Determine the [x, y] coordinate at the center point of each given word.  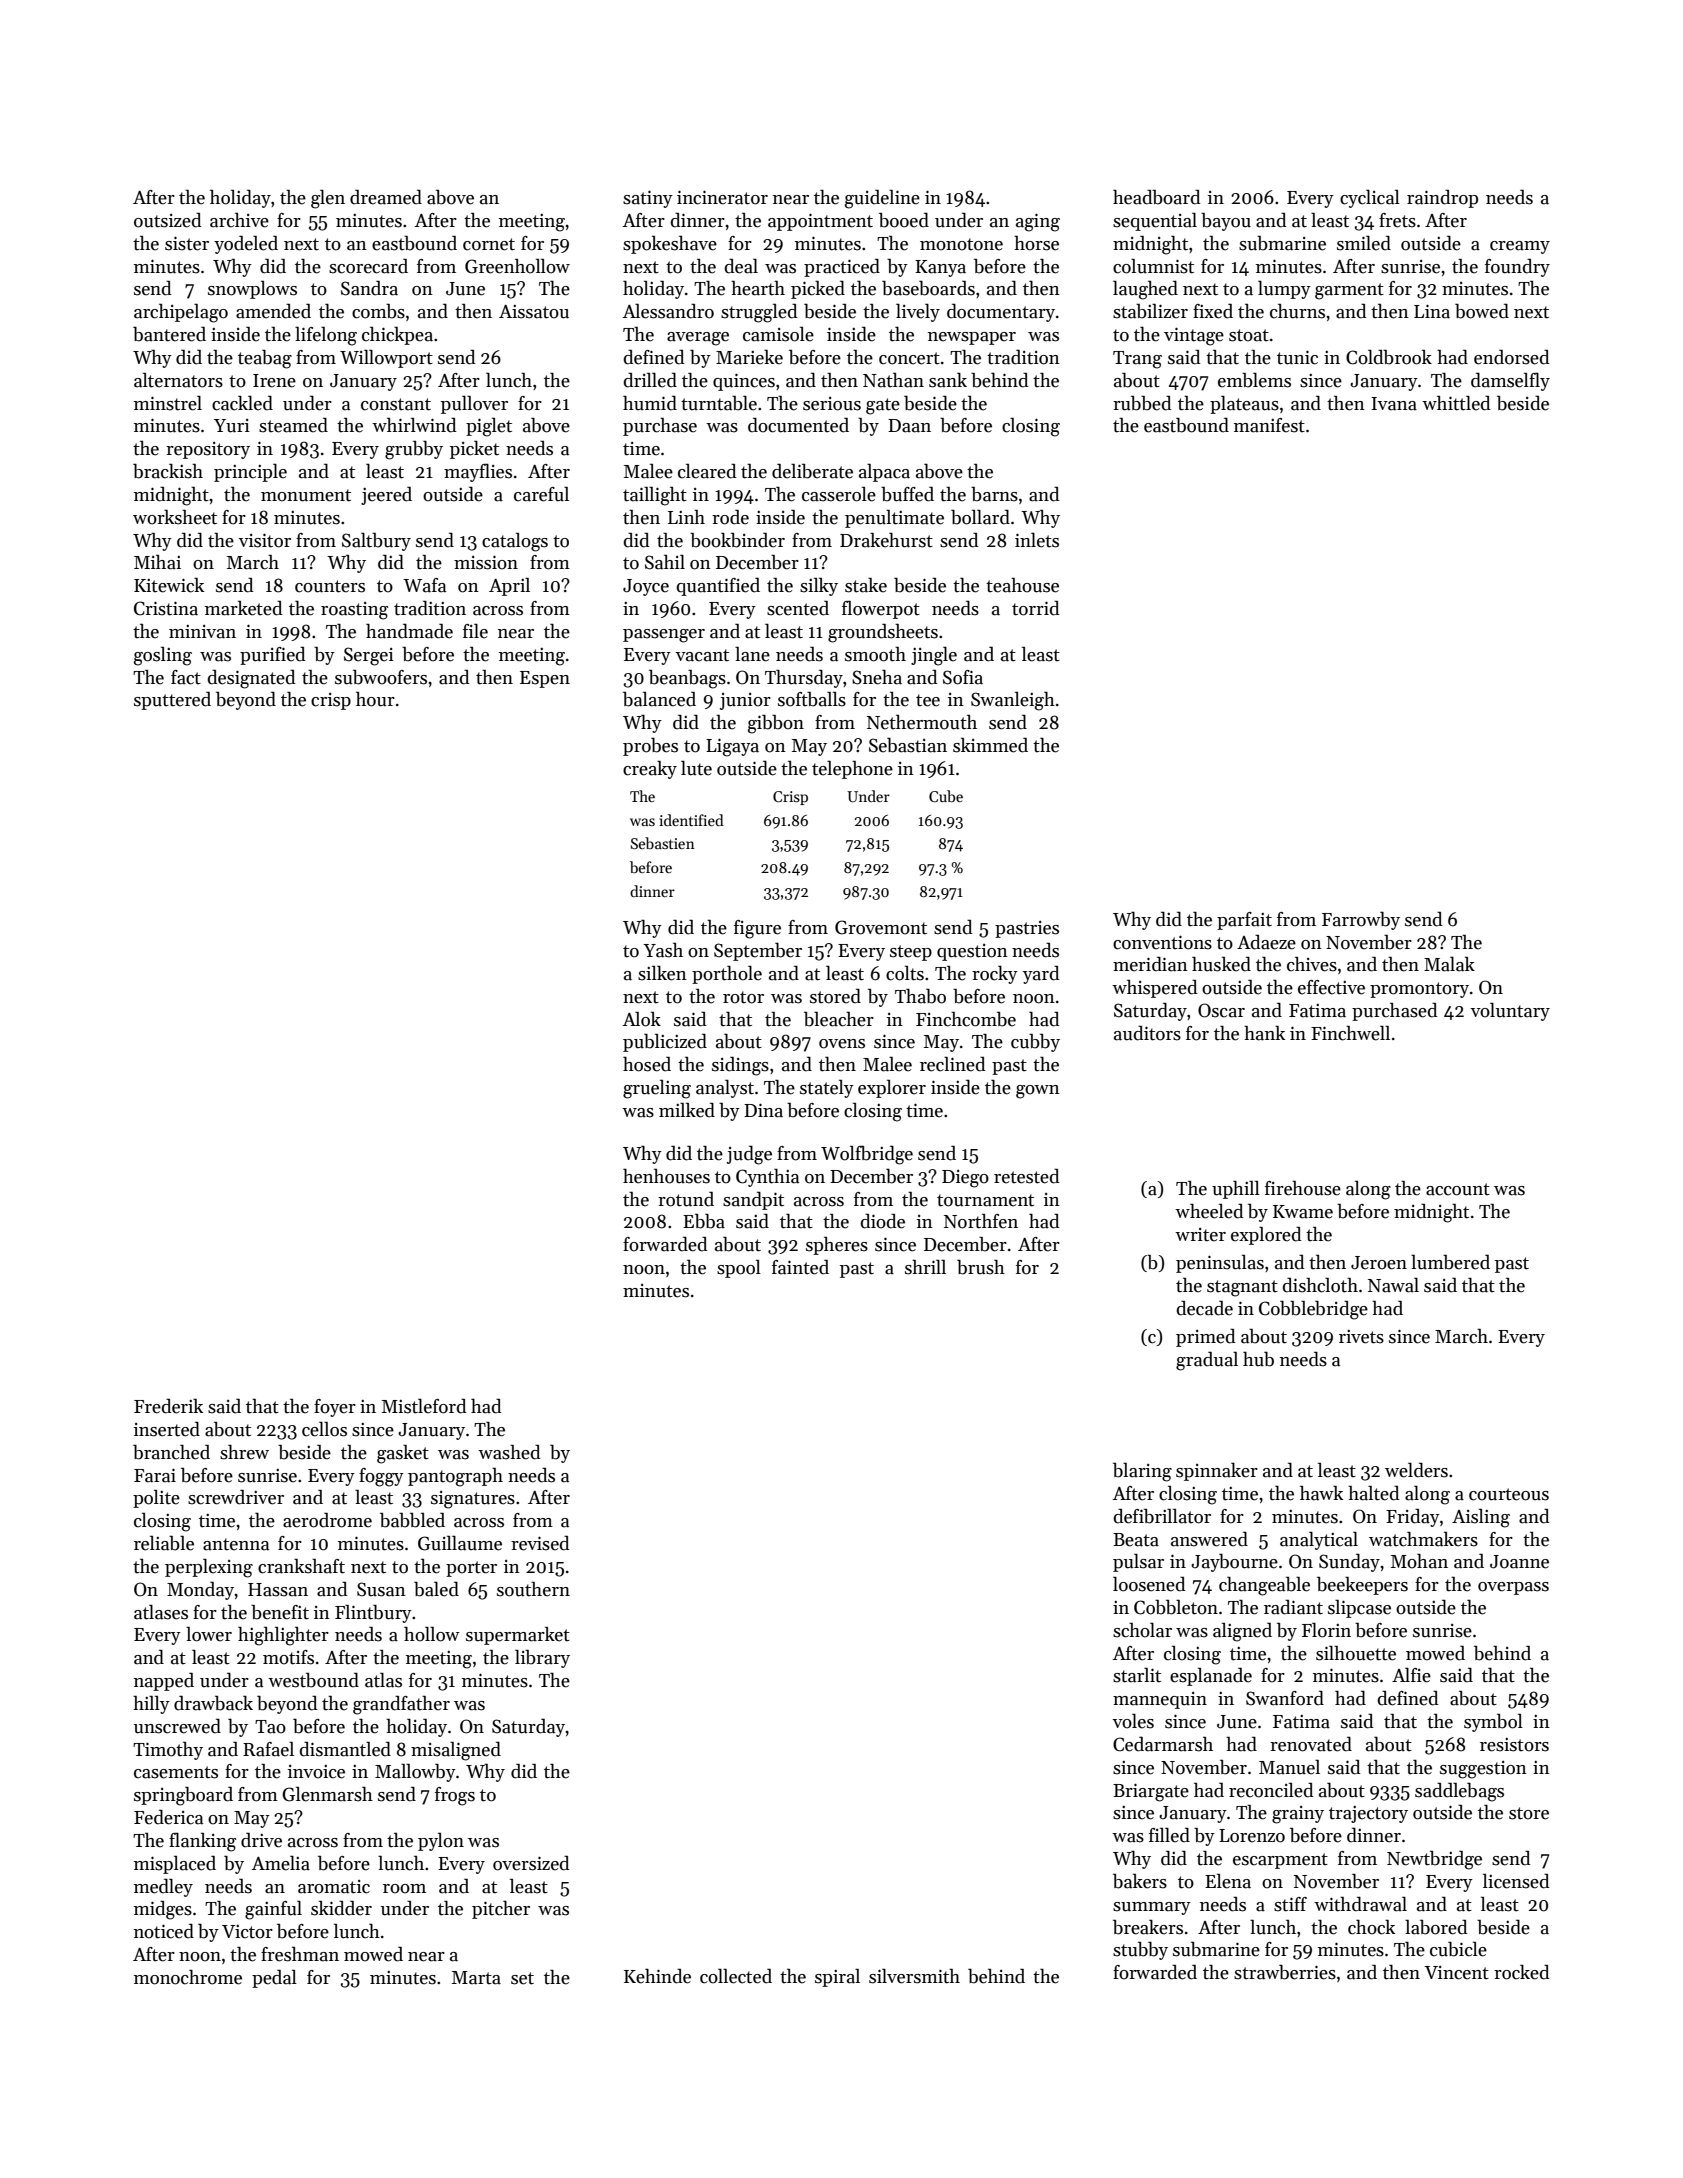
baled [436, 1589]
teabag [265, 359]
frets [1397, 220]
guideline [882, 199]
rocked [1521, 1972]
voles [1133, 1721]
